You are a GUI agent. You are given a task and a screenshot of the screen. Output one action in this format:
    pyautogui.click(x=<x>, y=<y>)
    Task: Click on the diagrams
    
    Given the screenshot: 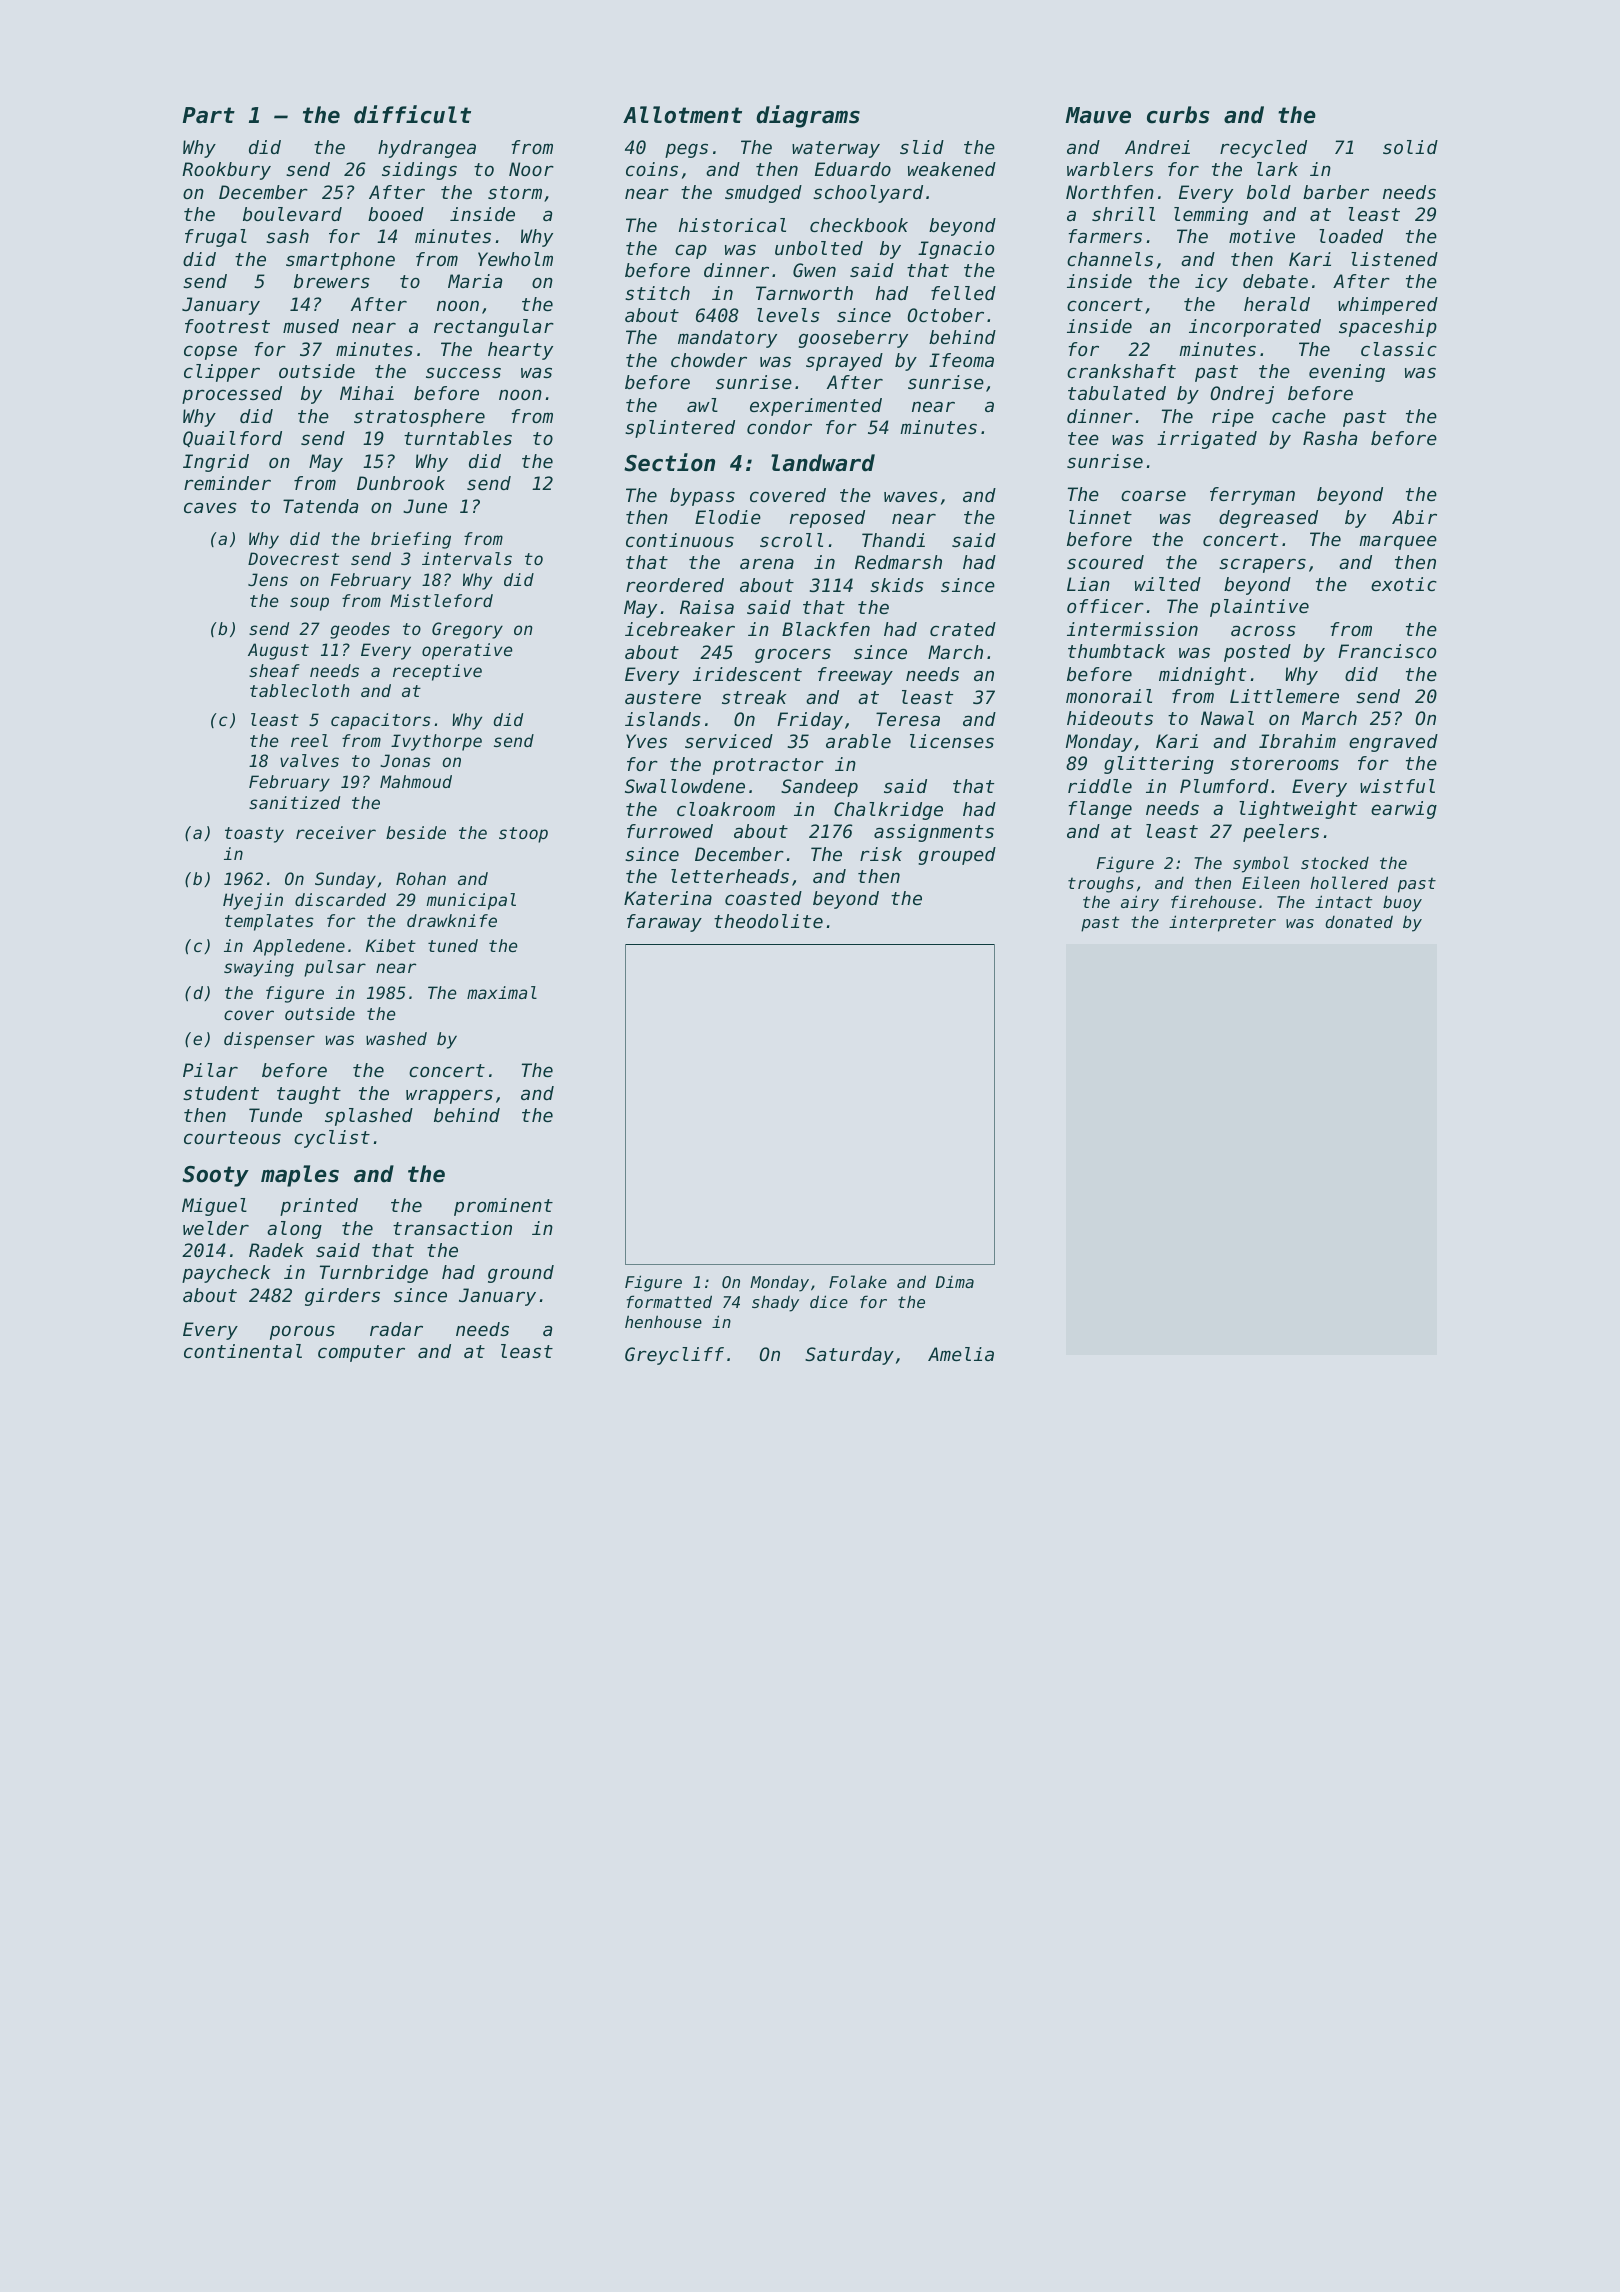 What is the action you would take?
    pyautogui.click(x=808, y=116)
